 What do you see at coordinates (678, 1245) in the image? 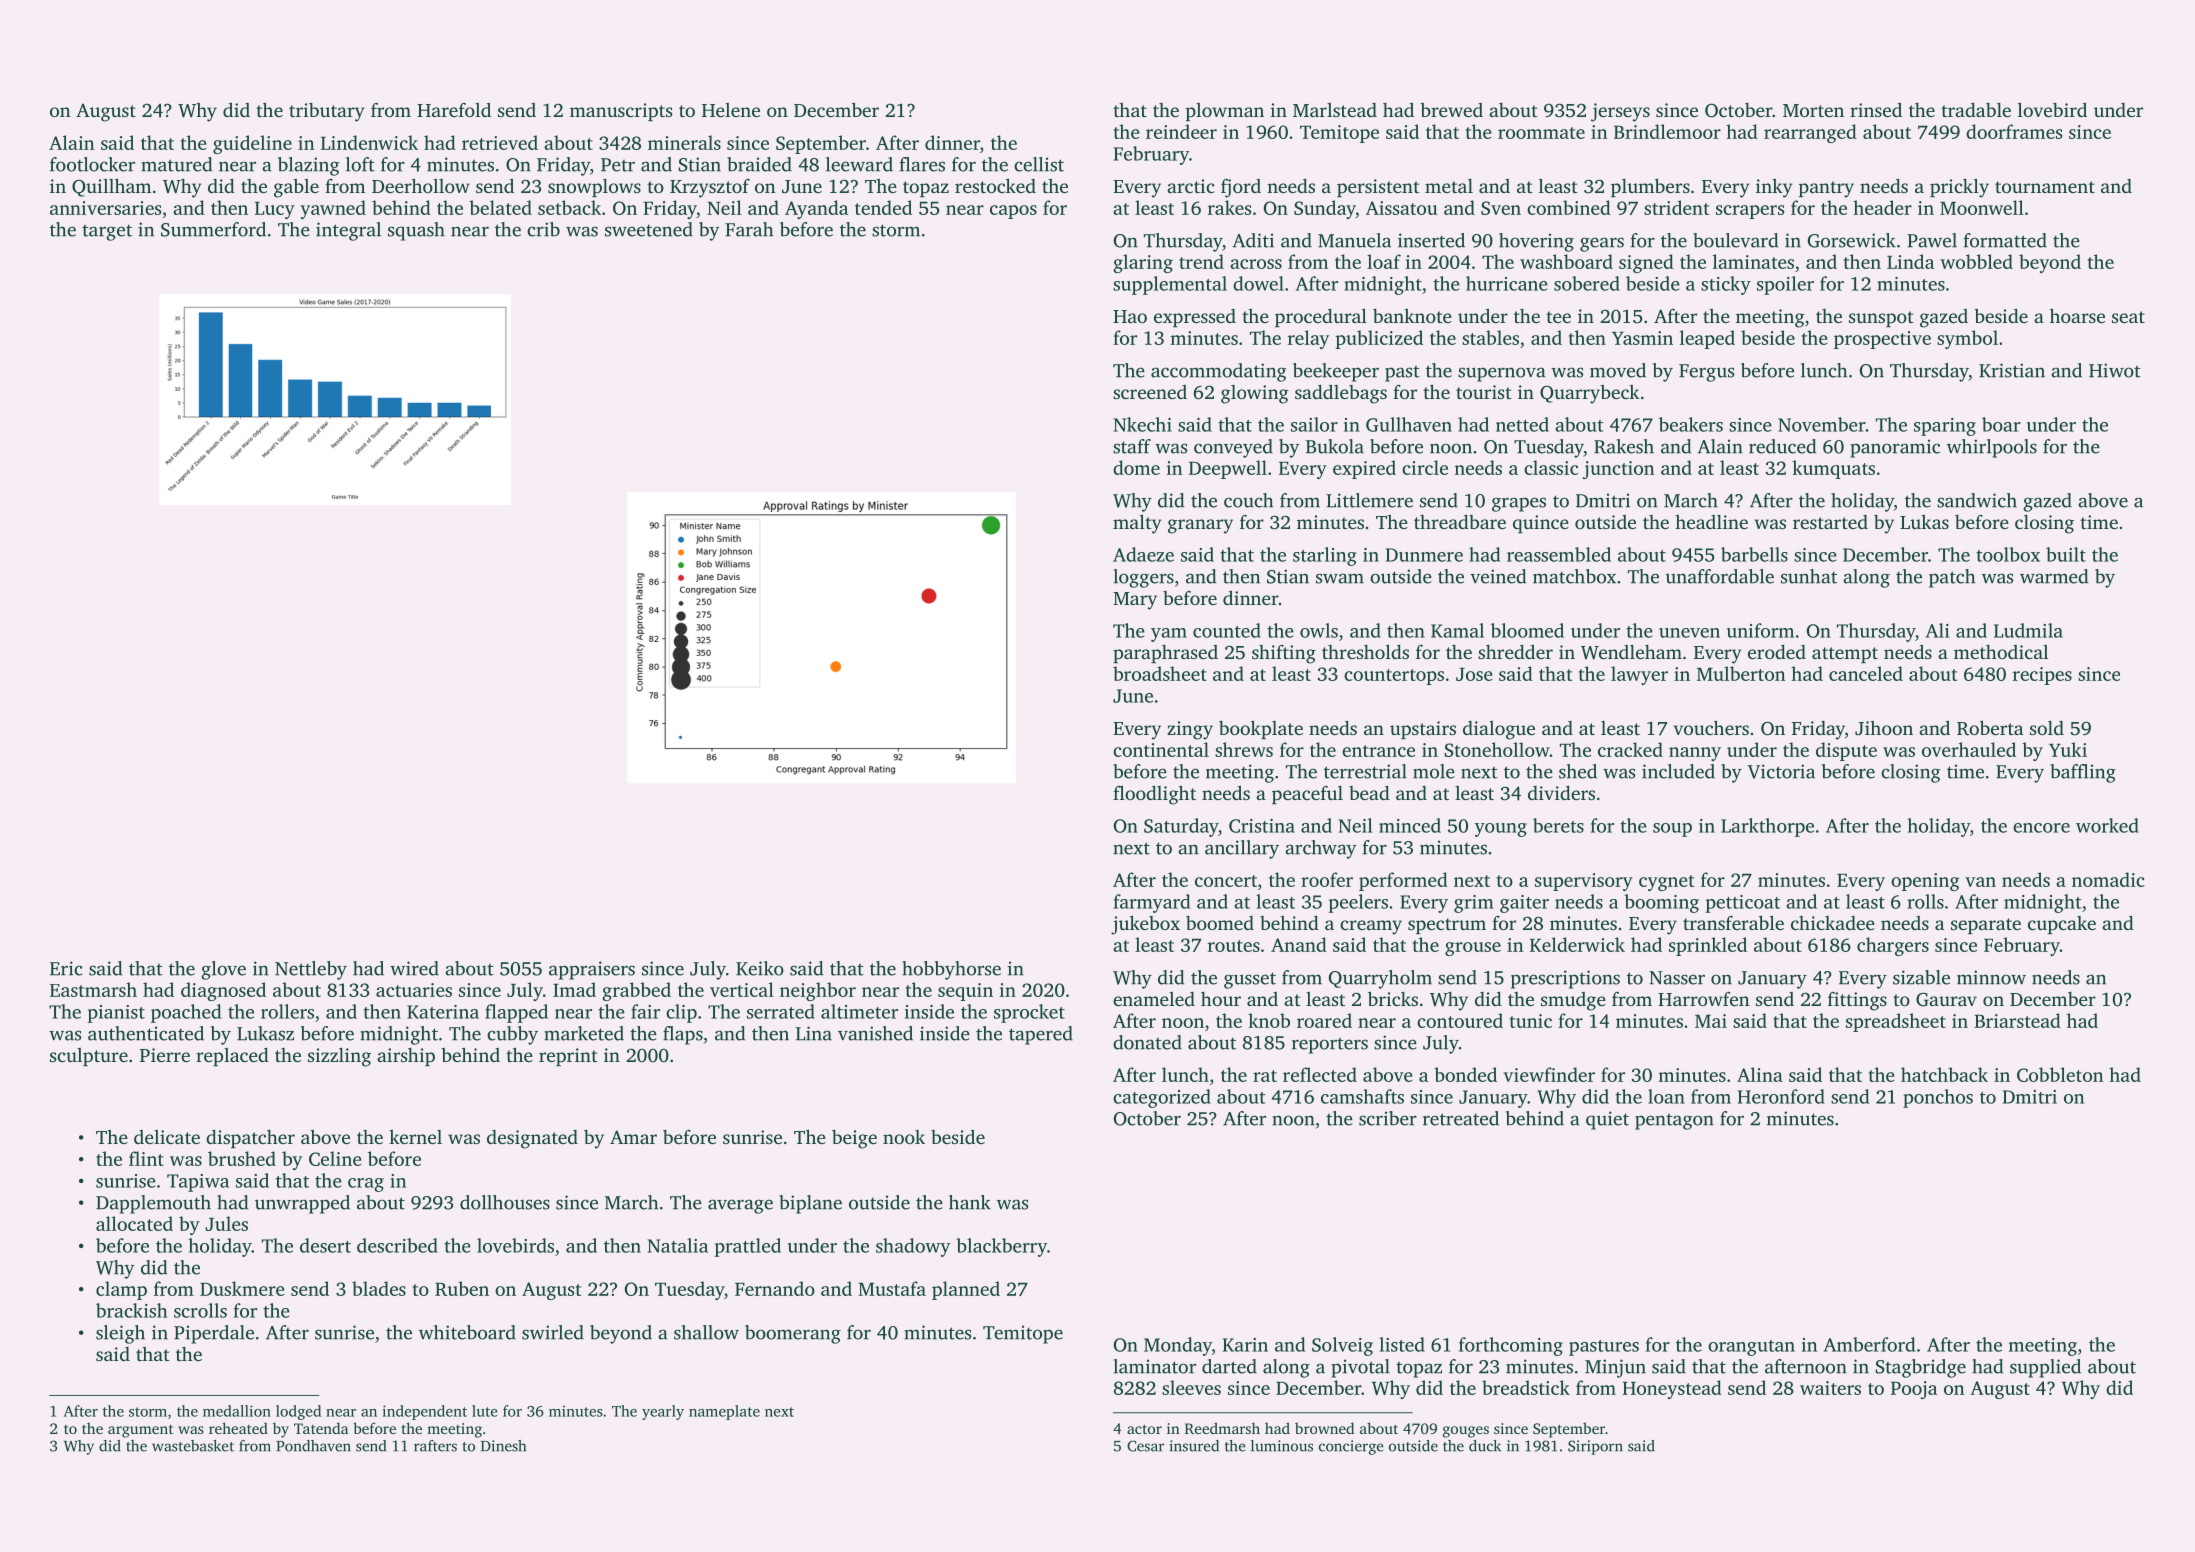
I see `Natalia` at bounding box center [678, 1245].
